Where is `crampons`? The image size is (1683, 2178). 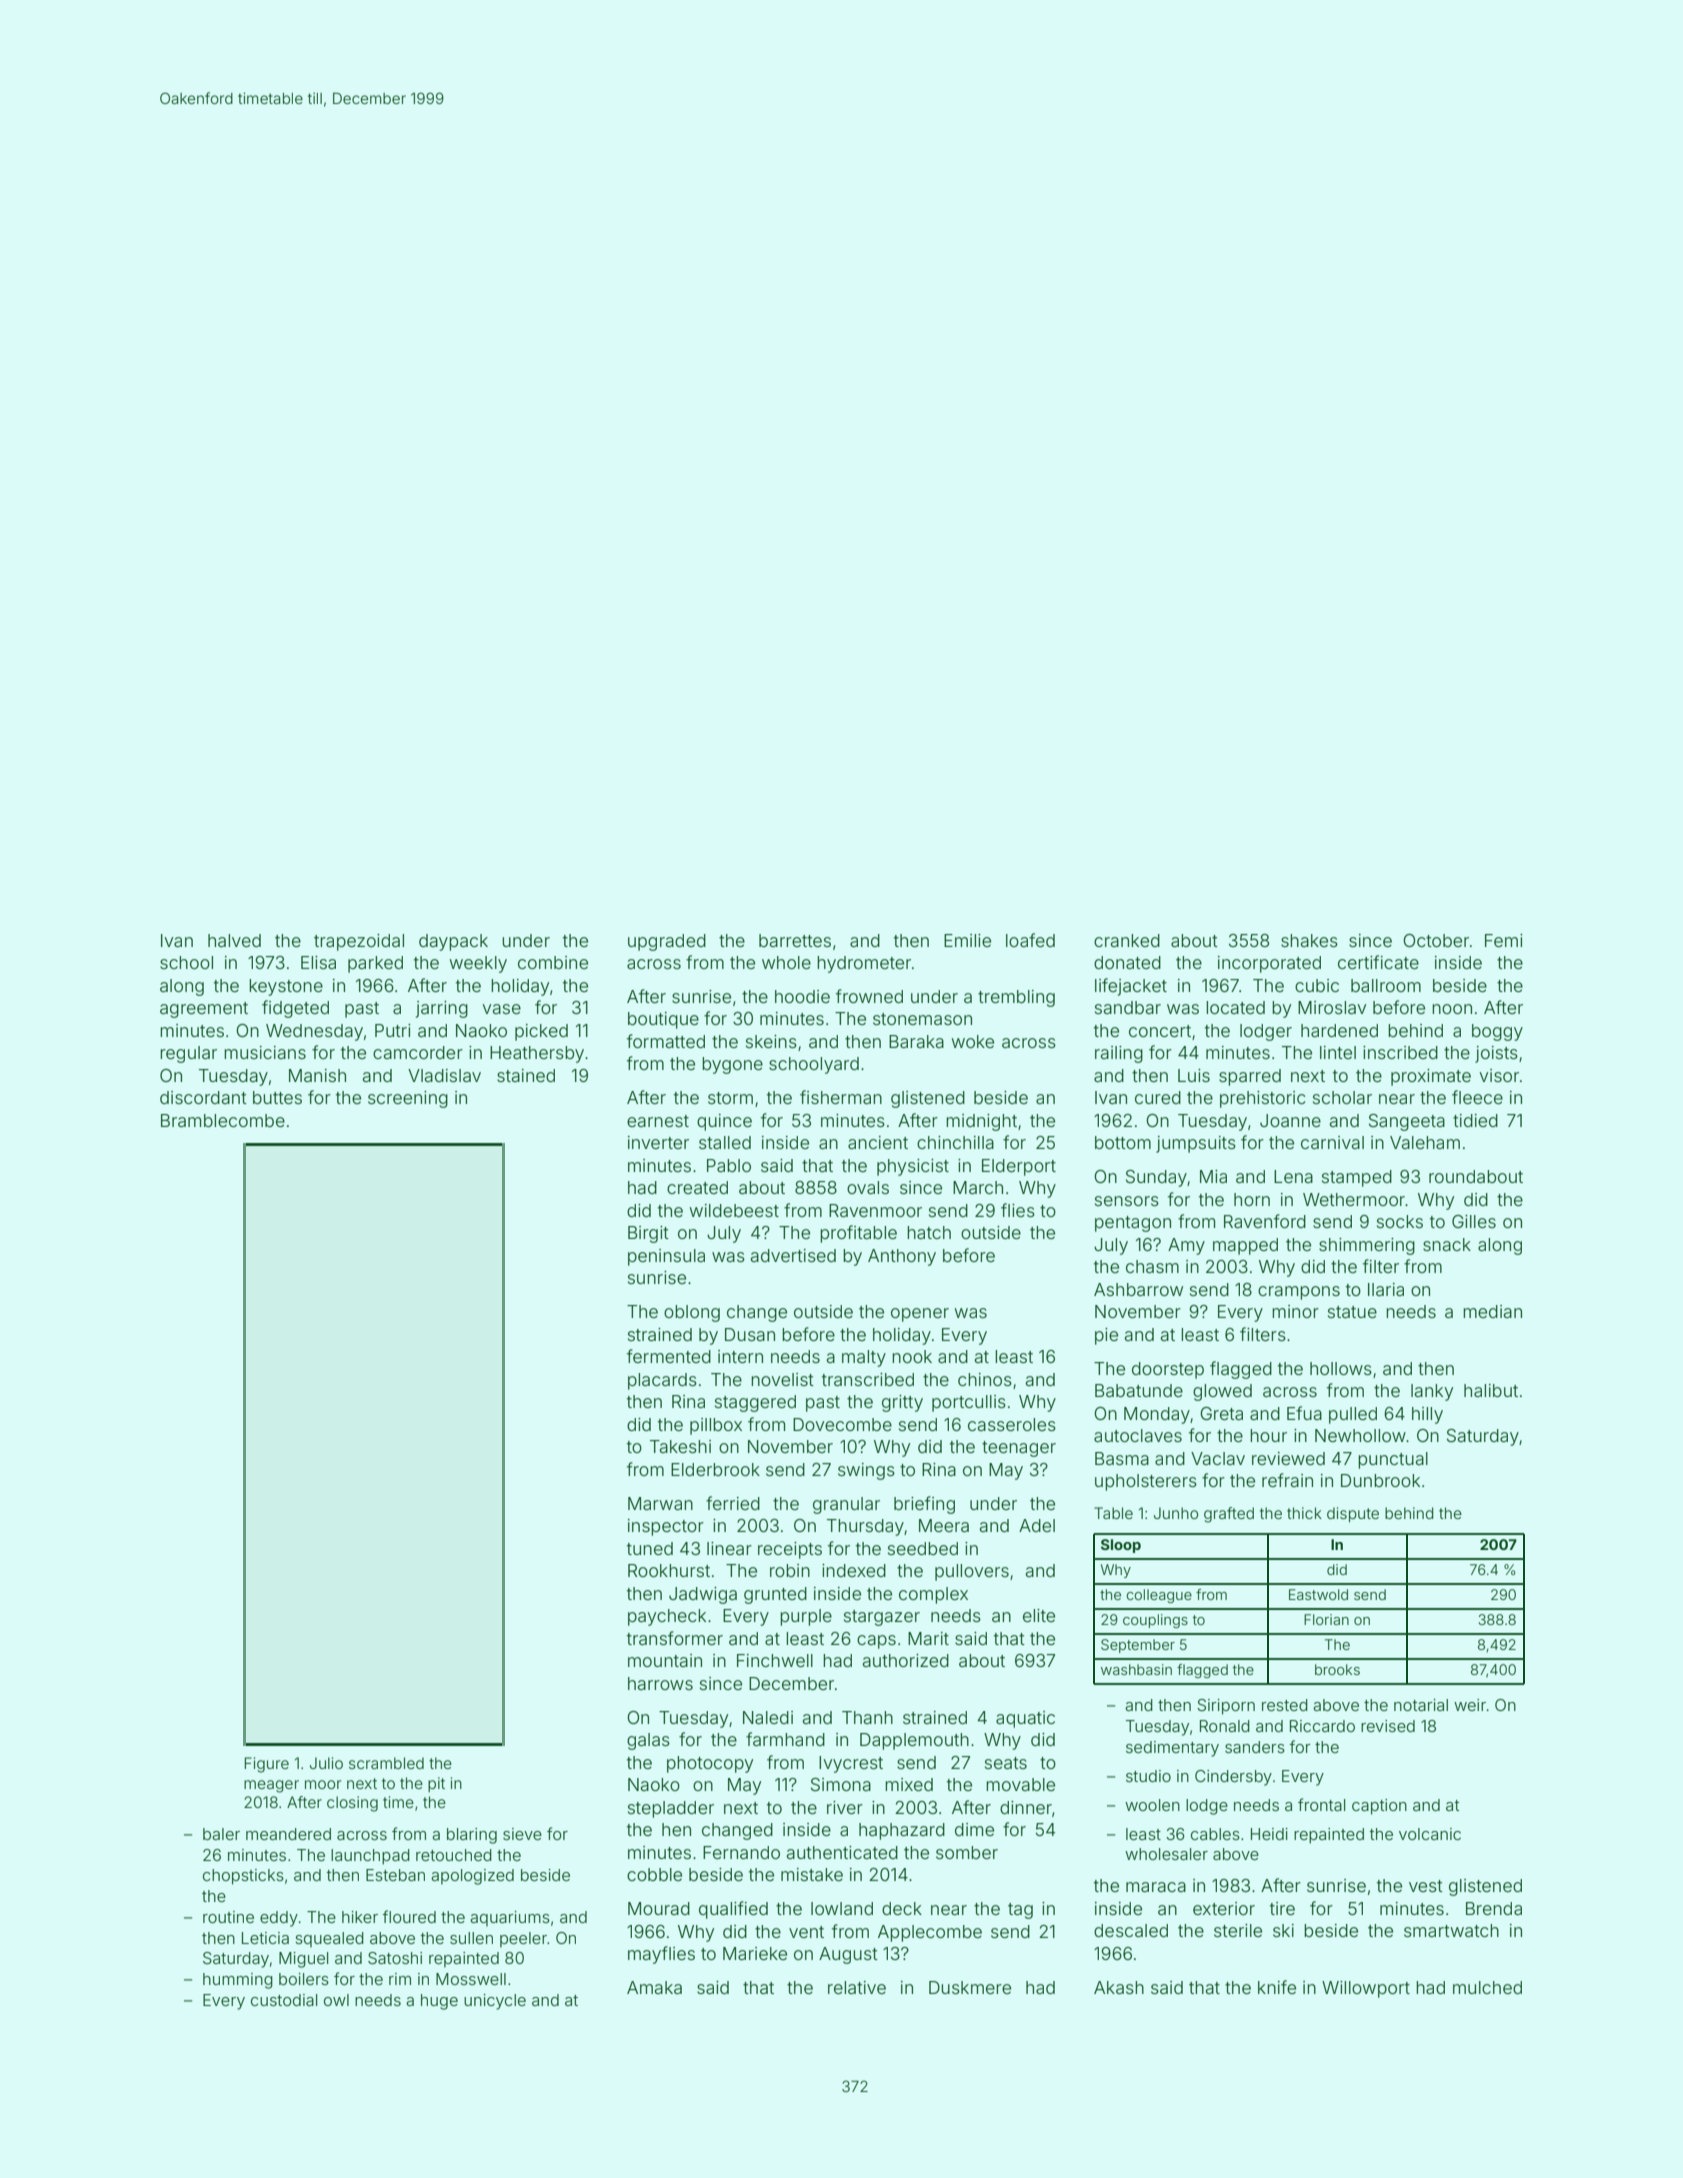
crampons is located at coordinates (1299, 1293).
